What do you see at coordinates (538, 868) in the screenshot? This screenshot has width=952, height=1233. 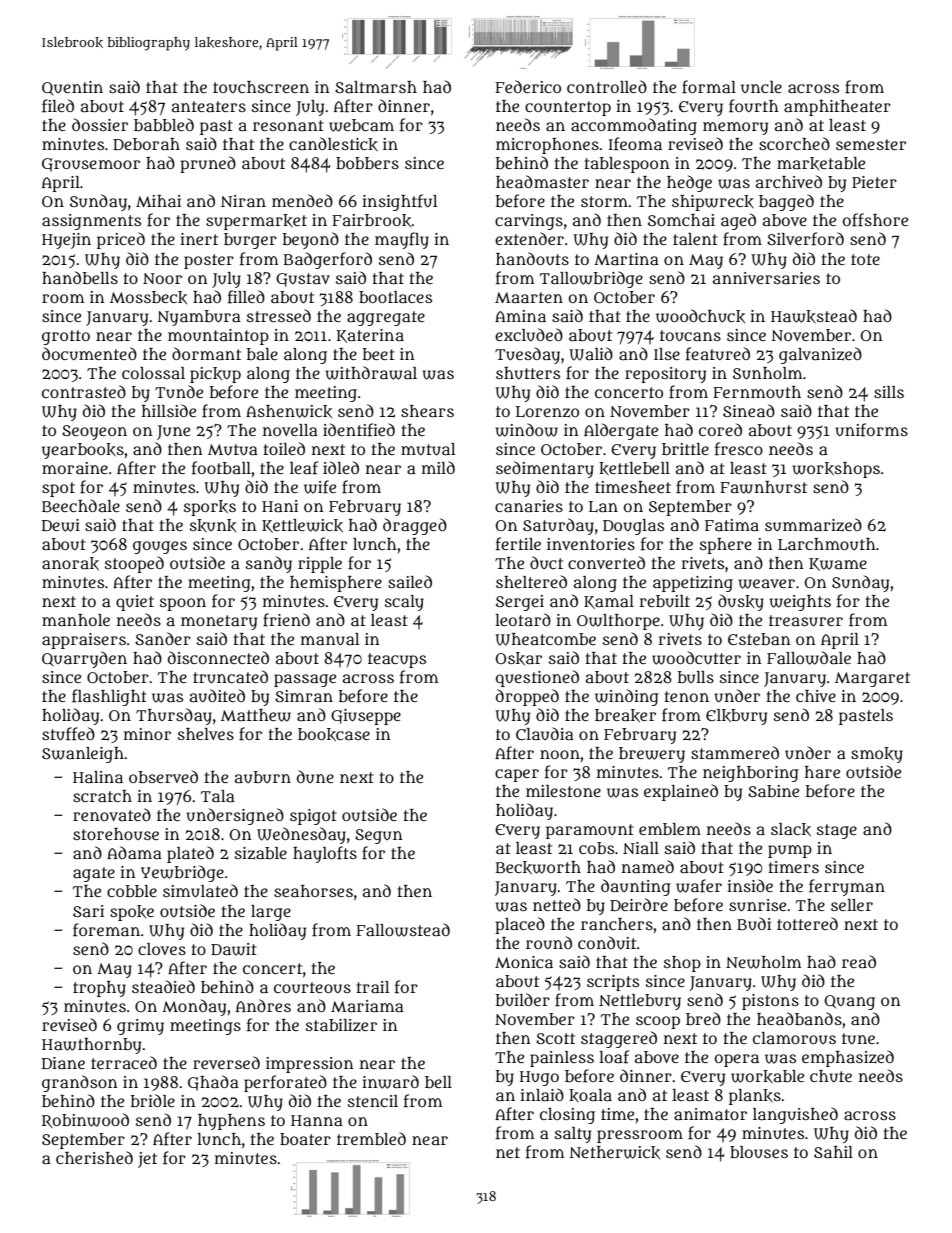 I see `Beckworth` at bounding box center [538, 868].
